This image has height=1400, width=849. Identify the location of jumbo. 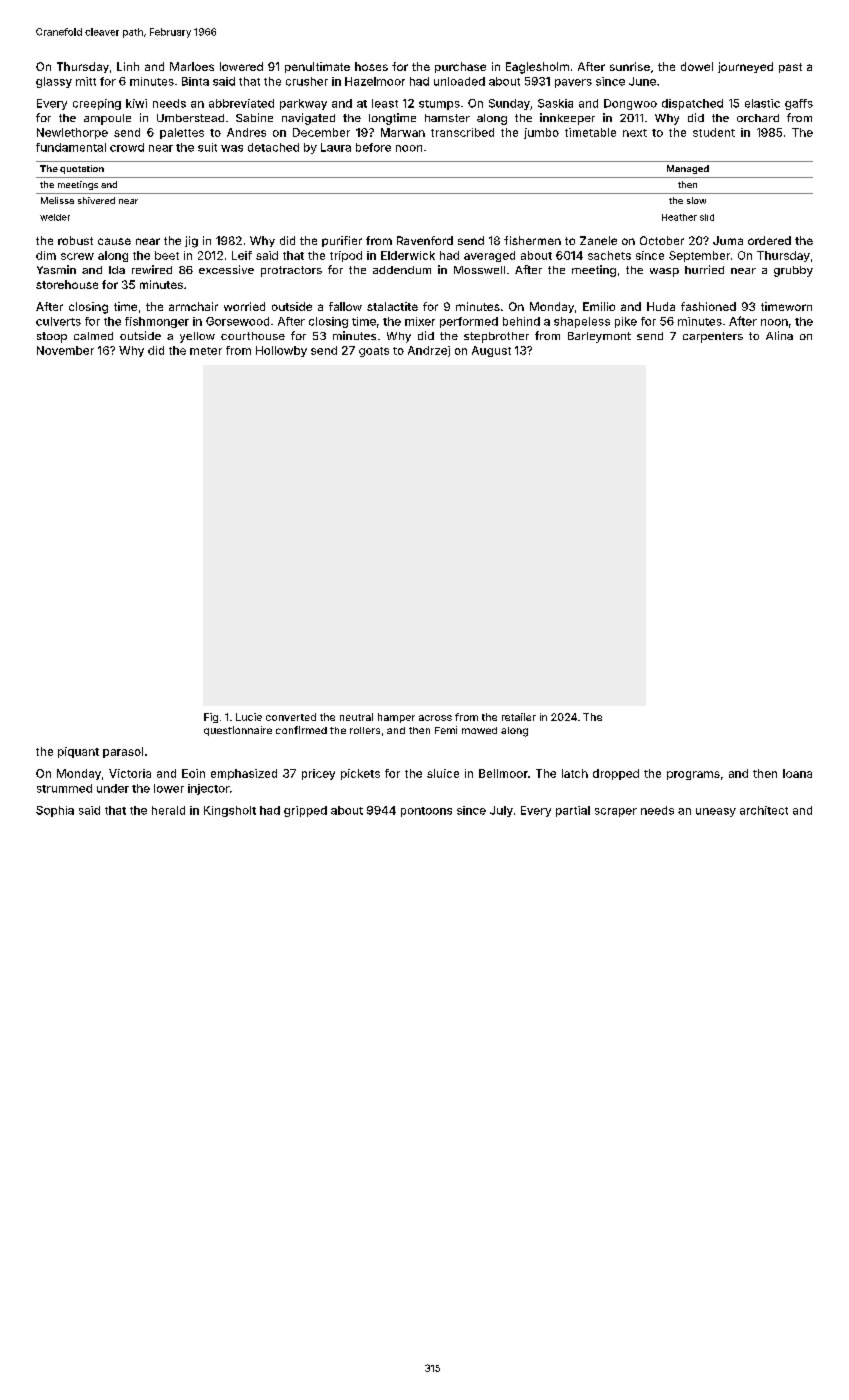
(541, 133).
